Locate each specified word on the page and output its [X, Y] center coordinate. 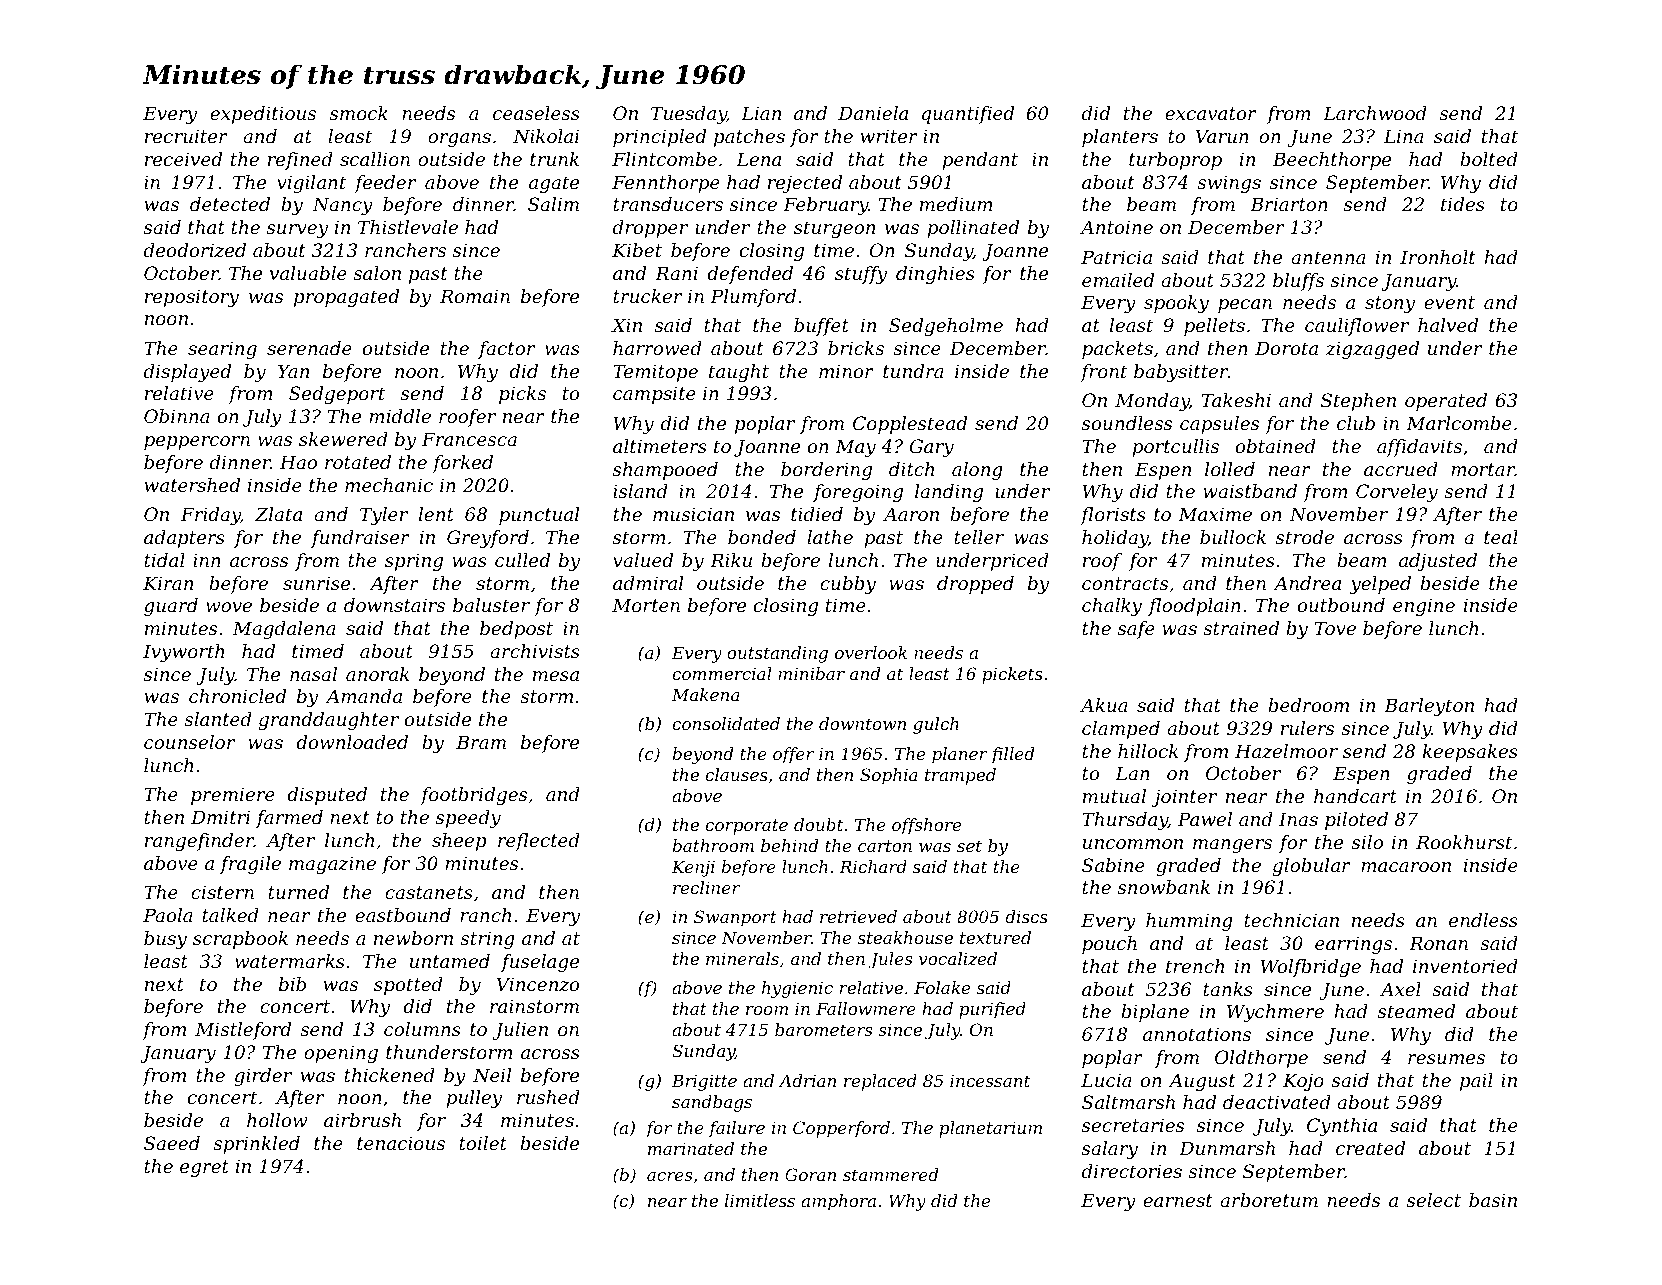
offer [793, 755]
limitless [760, 1200]
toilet [483, 1143]
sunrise [316, 583]
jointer [1184, 798]
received [183, 159]
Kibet [637, 250]
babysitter [1181, 373]
